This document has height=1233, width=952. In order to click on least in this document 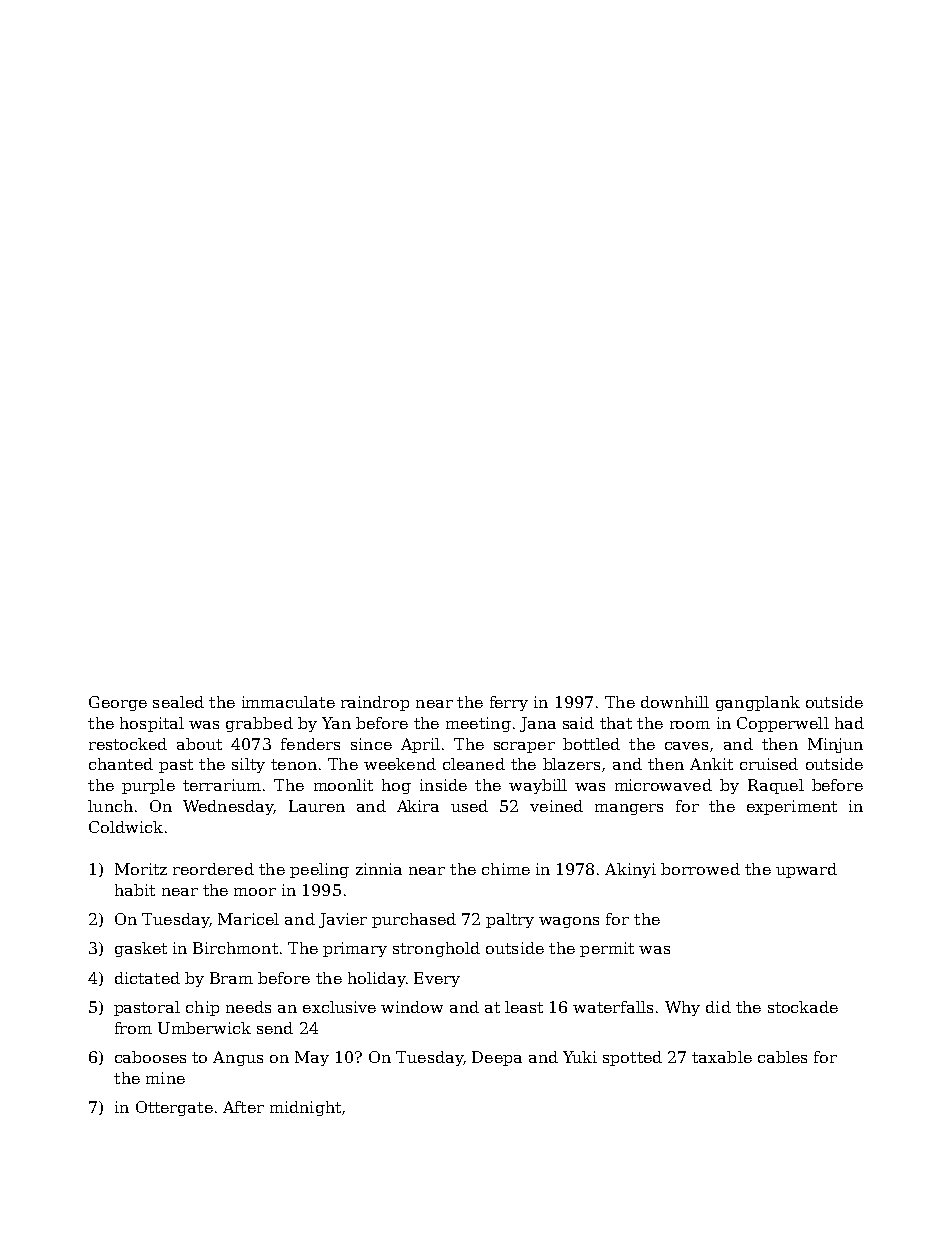, I will do `click(524, 1007)`.
